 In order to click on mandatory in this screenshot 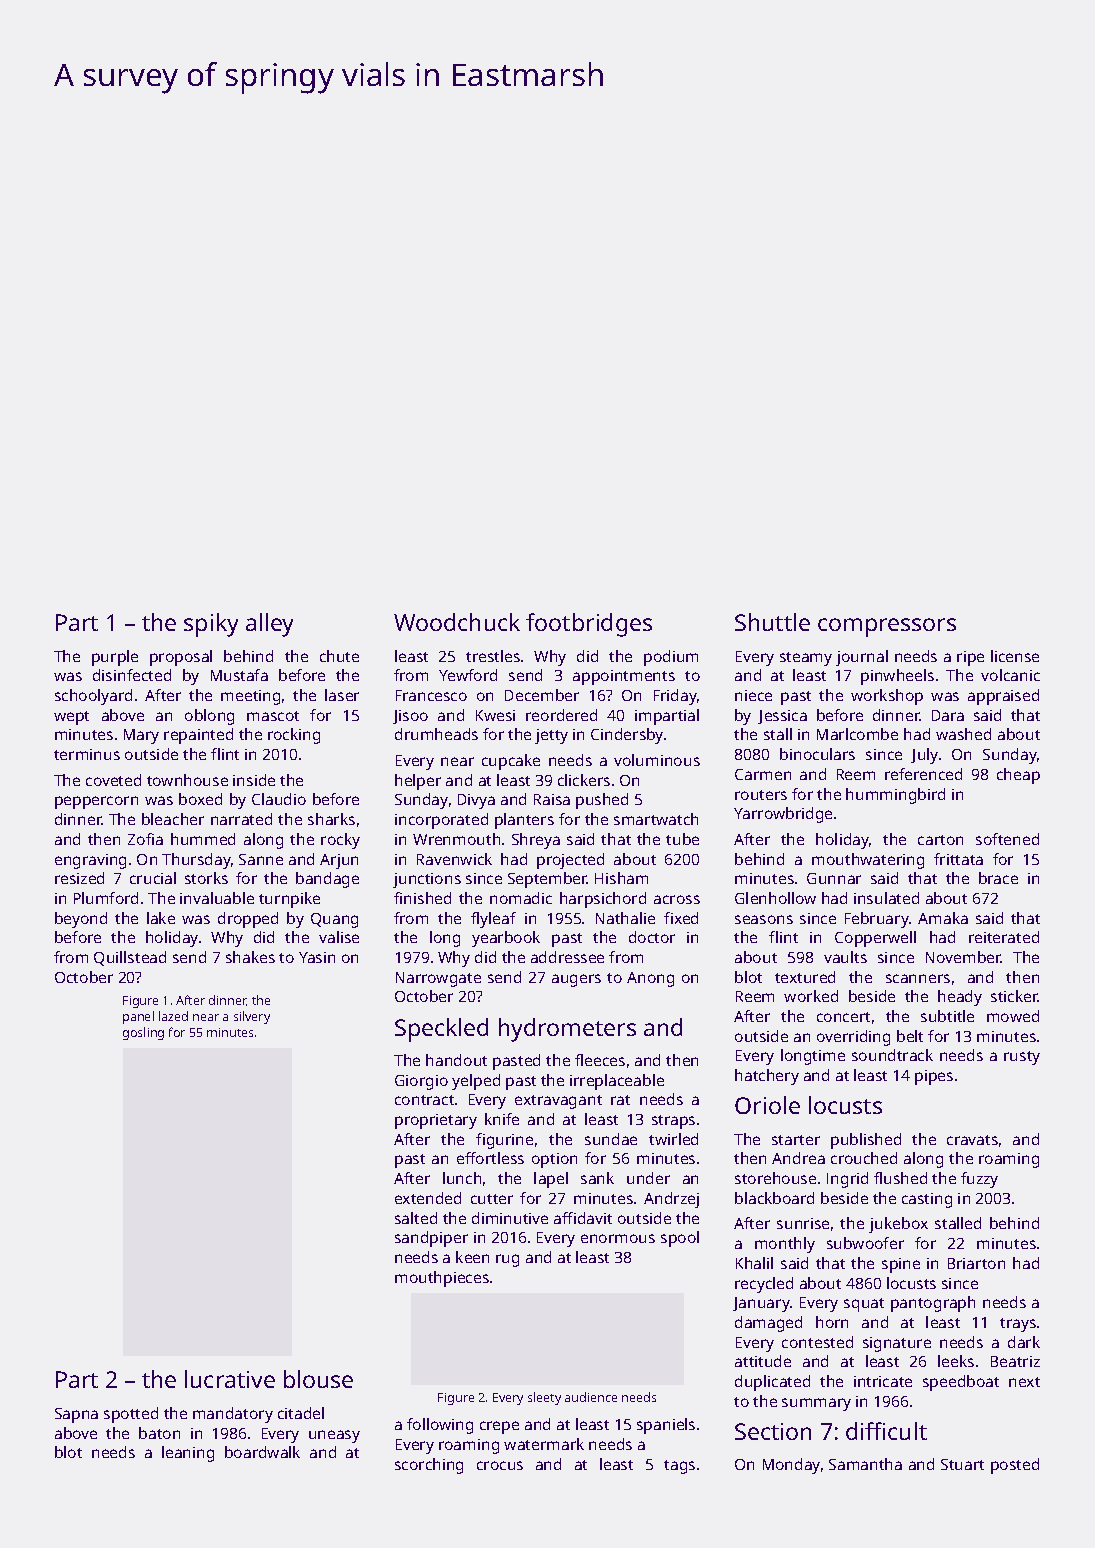, I will do `click(233, 1415)`.
